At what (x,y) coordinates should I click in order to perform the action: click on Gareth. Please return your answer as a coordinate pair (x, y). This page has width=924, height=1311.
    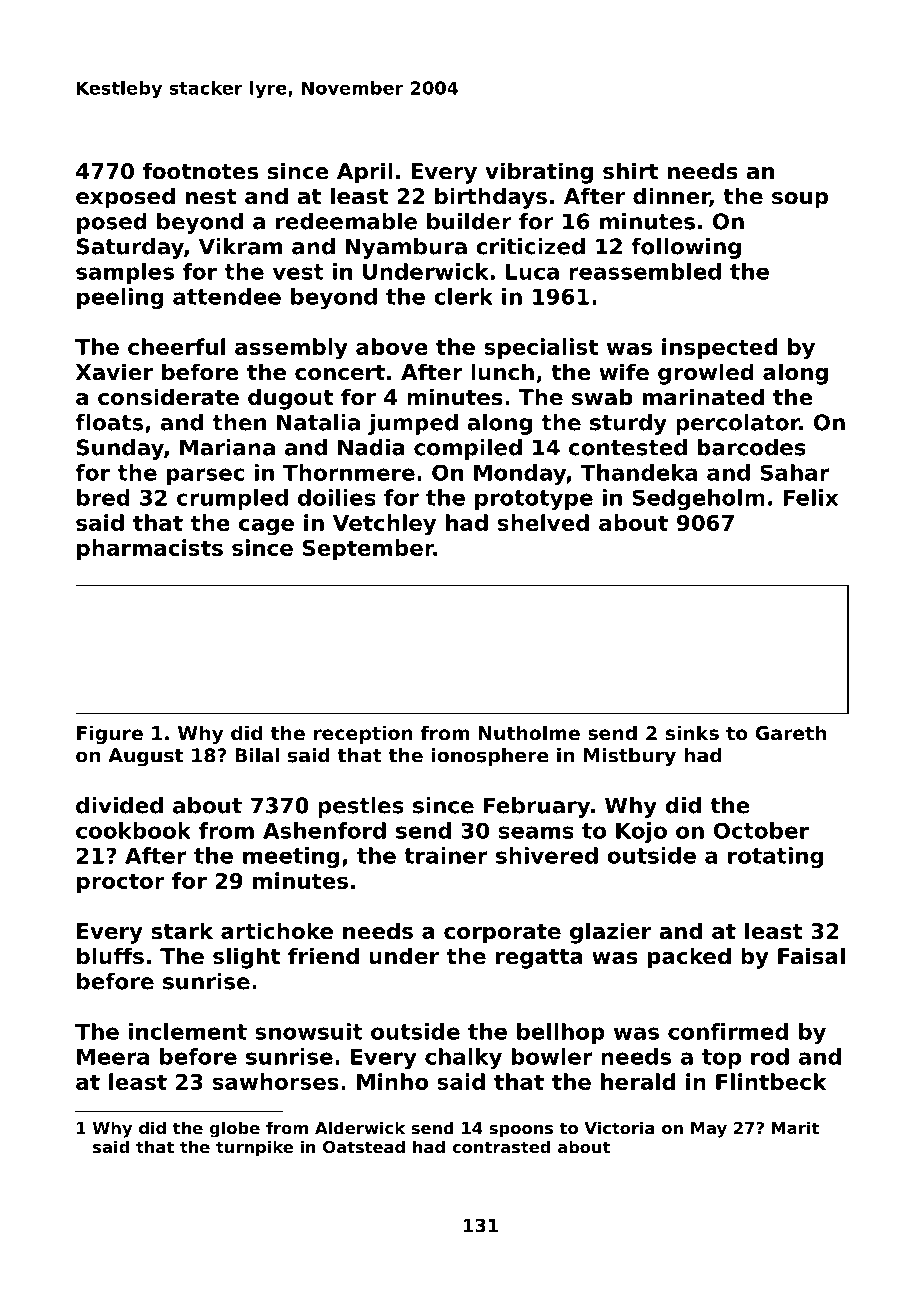
    Looking at the image, I should click on (790, 732).
